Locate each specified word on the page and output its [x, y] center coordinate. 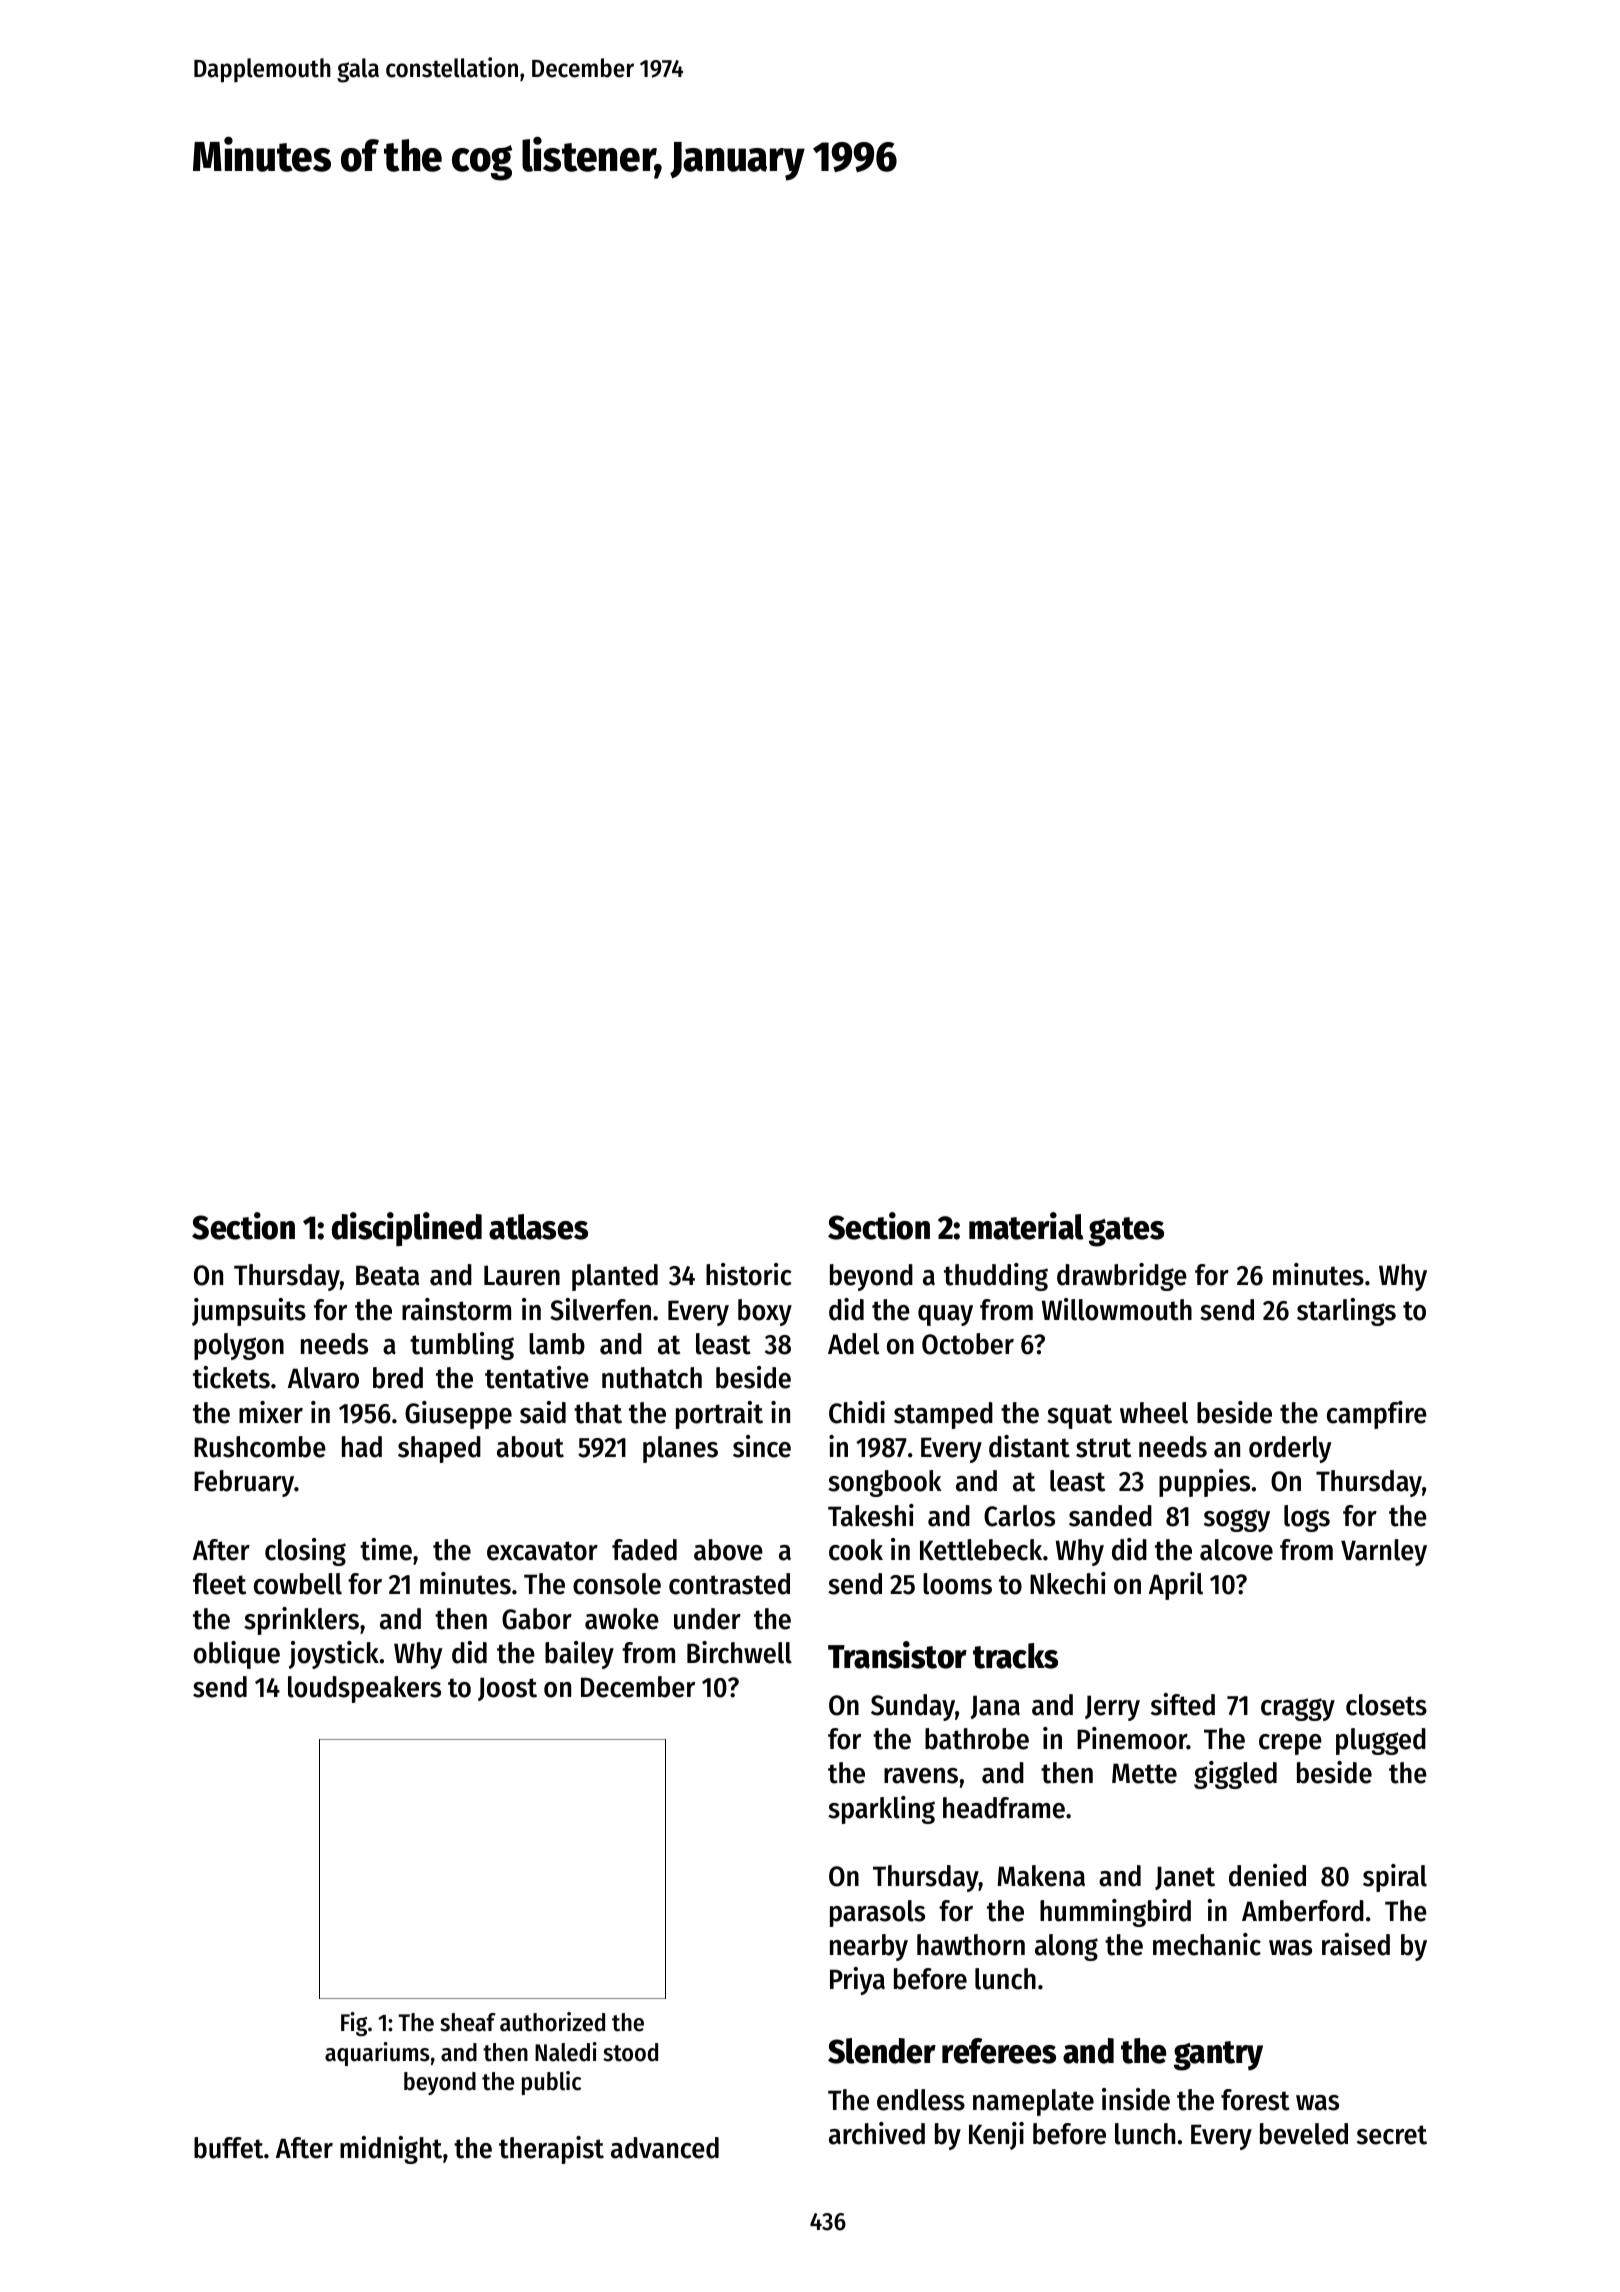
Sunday [913, 1707]
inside [1136, 2099]
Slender [882, 2051]
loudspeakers [364, 1689]
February [244, 1483]
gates [1126, 1232]
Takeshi [871, 1515]
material [1026, 1226]
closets [1386, 1705]
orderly [1290, 1449]
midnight [391, 2150]
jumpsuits [249, 1312]
